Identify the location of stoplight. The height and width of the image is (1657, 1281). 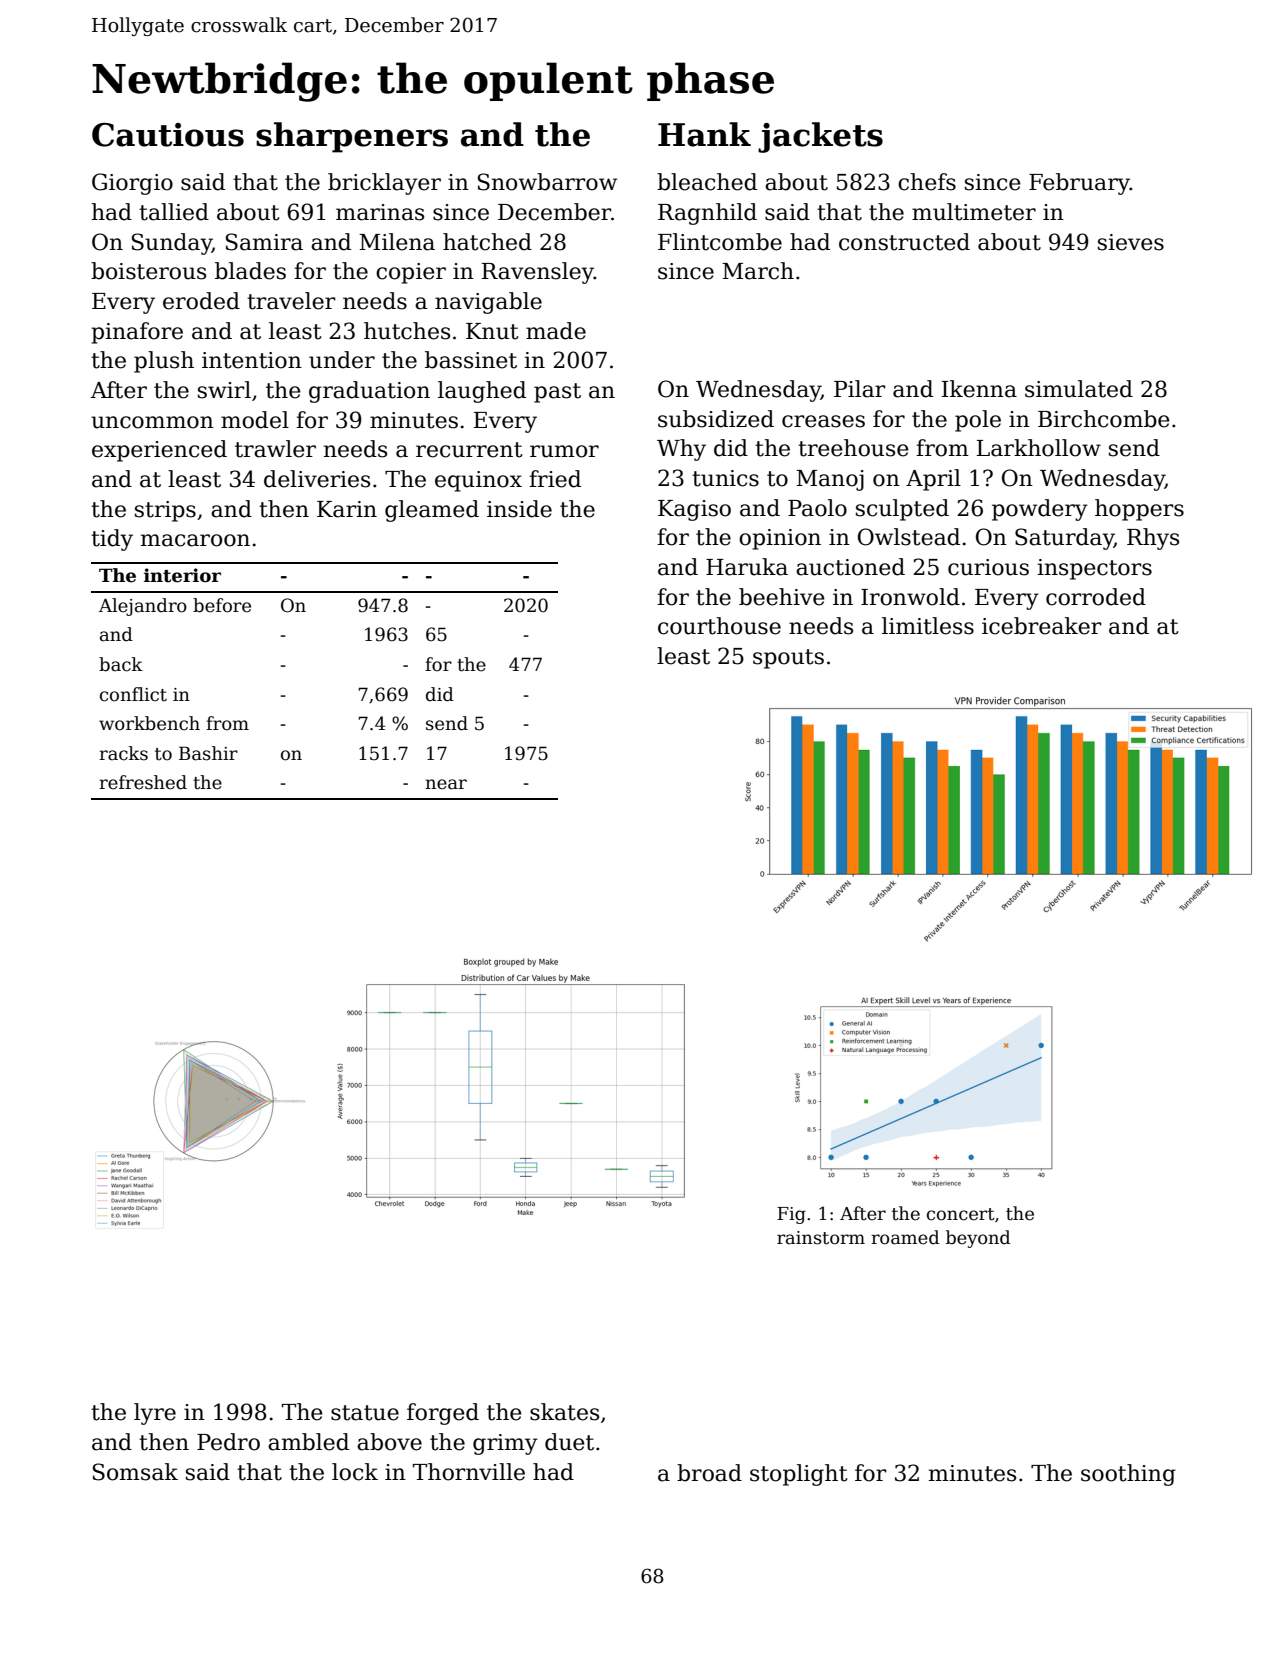
(799, 1475).
